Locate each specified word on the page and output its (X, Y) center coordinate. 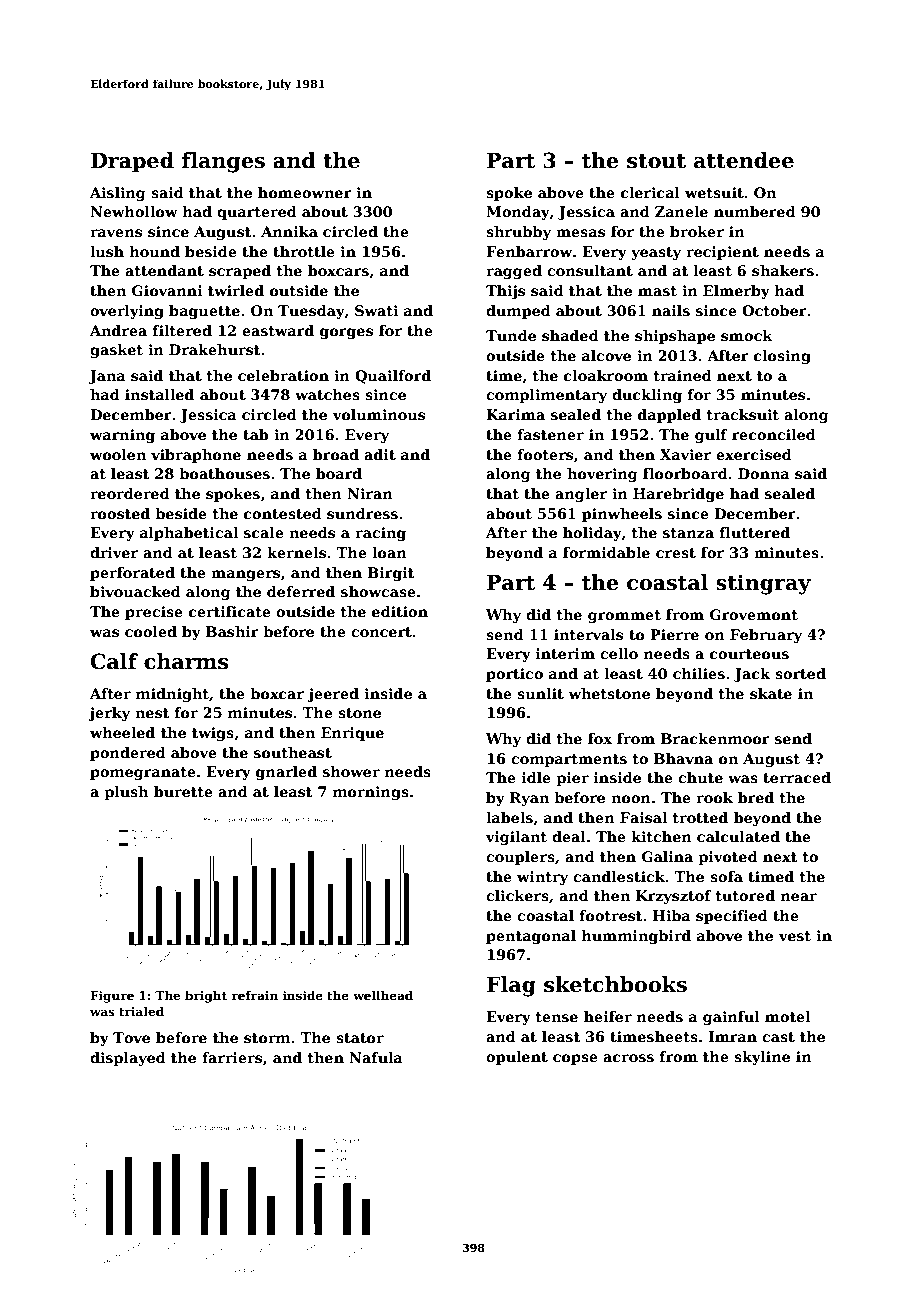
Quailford (393, 377)
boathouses (224, 473)
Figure (112, 997)
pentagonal (531, 937)
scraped (240, 272)
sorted (800, 673)
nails (671, 310)
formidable (606, 552)
